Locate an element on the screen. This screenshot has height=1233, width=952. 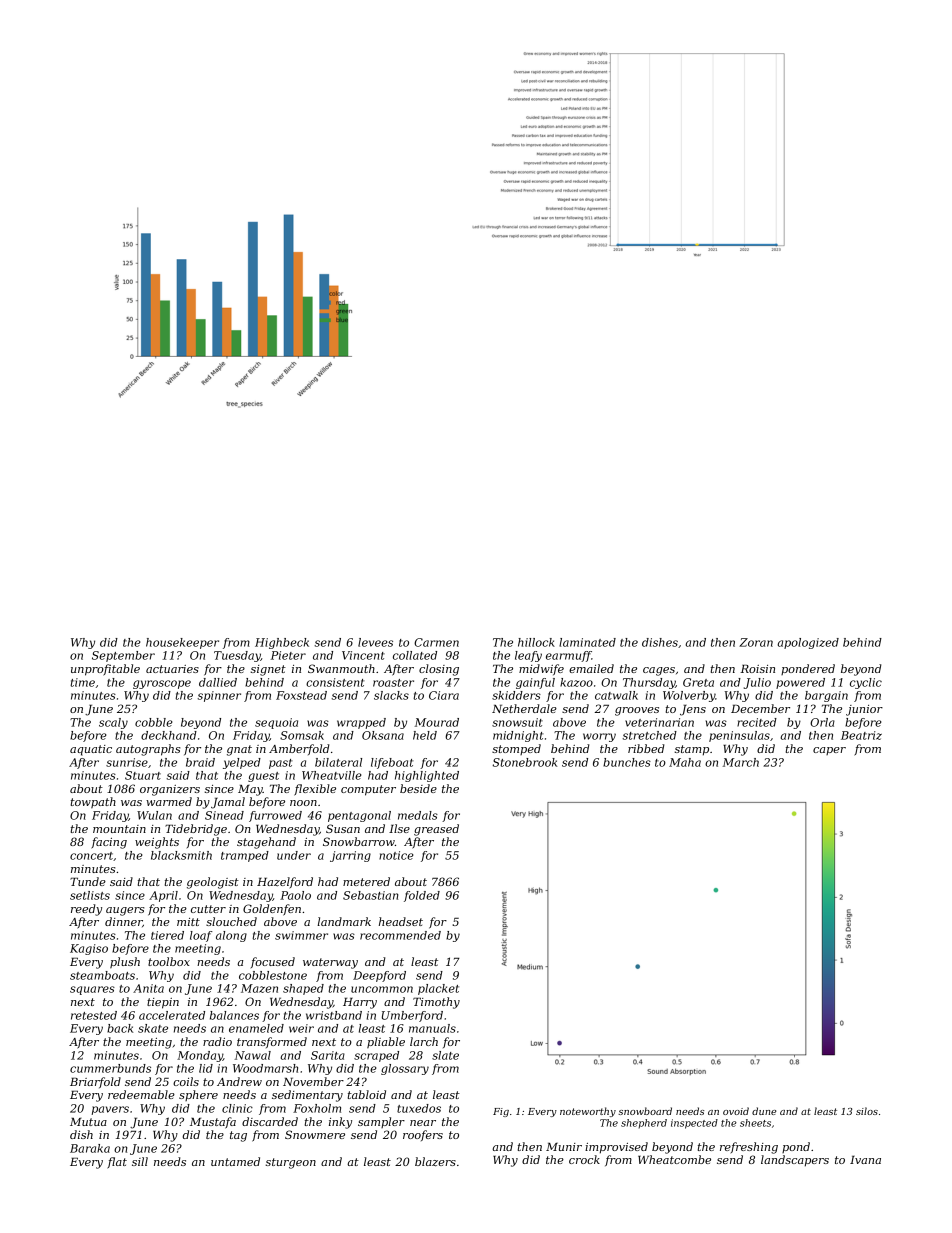
levees is located at coordinates (375, 642).
